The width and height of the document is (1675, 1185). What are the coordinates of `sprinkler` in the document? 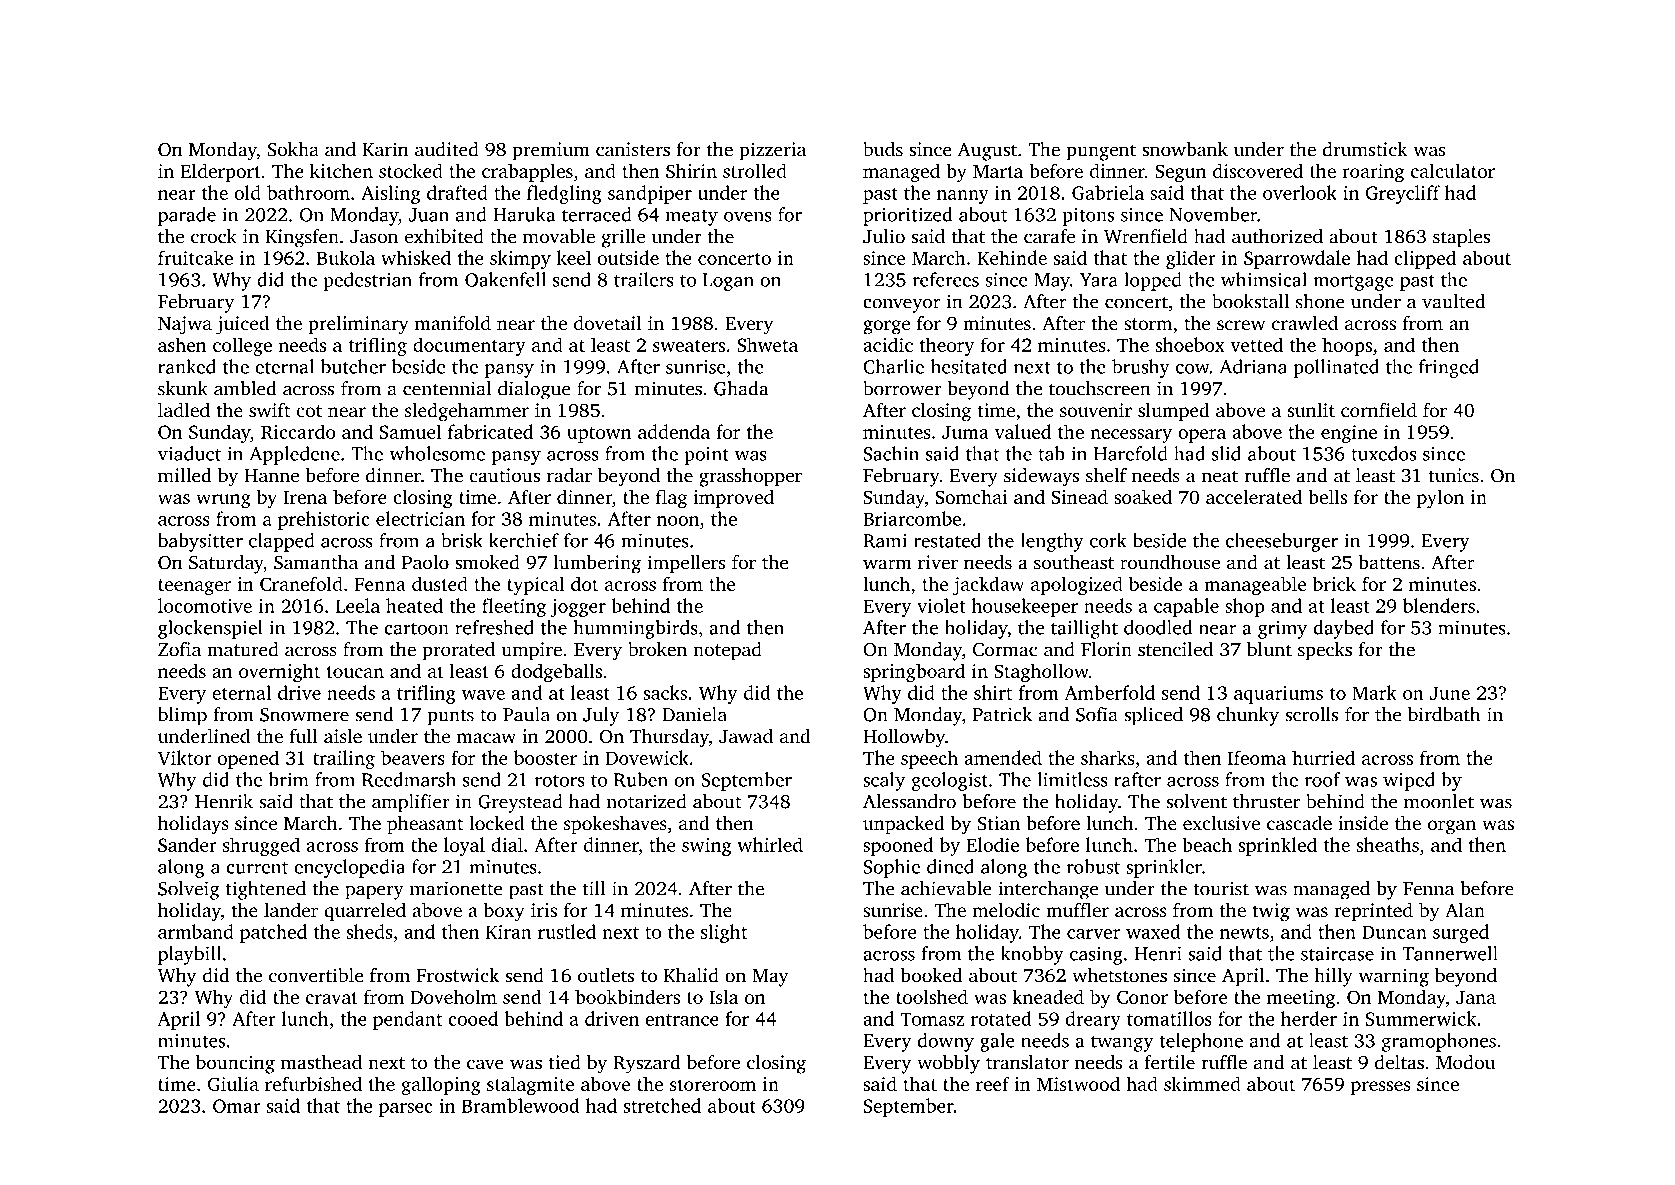 It's located at (1164, 868).
